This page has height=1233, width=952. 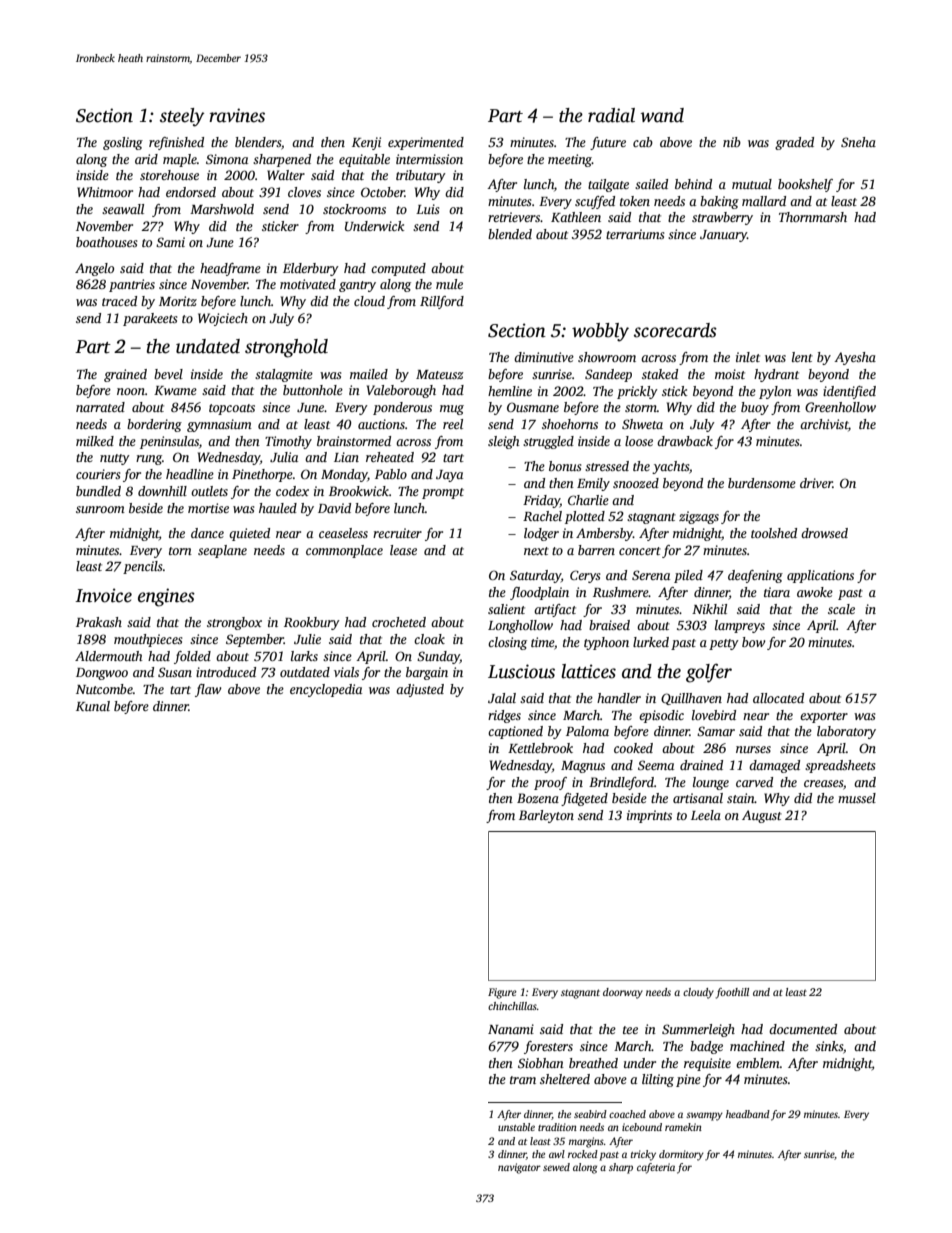 What do you see at coordinates (824, 533) in the page?
I see `drowsed` at bounding box center [824, 533].
